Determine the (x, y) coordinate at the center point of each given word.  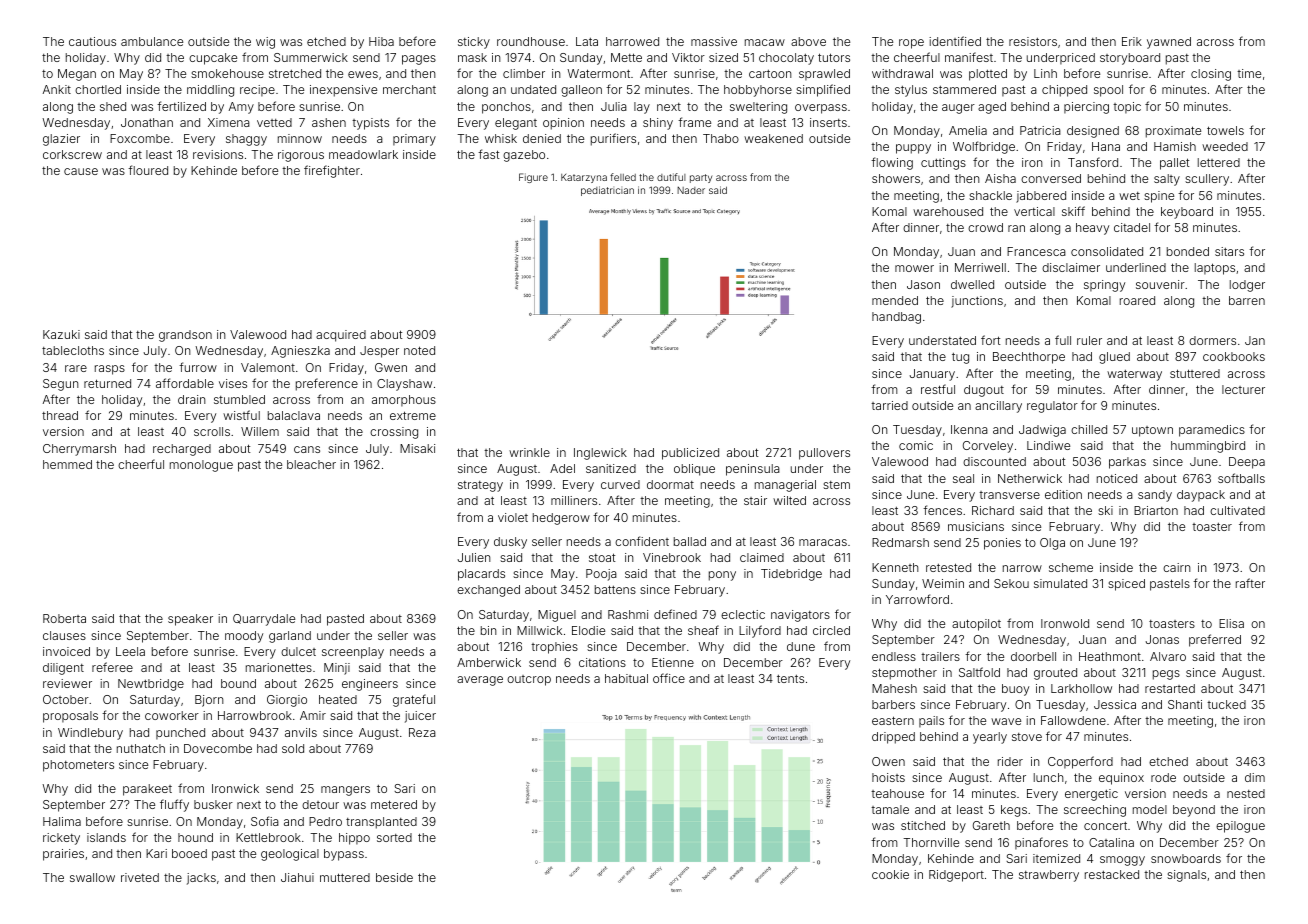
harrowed (632, 41)
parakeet (147, 790)
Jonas (1162, 639)
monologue (201, 466)
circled (831, 630)
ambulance (152, 41)
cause (81, 171)
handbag (896, 318)
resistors (1033, 41)
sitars (1229, 251)
